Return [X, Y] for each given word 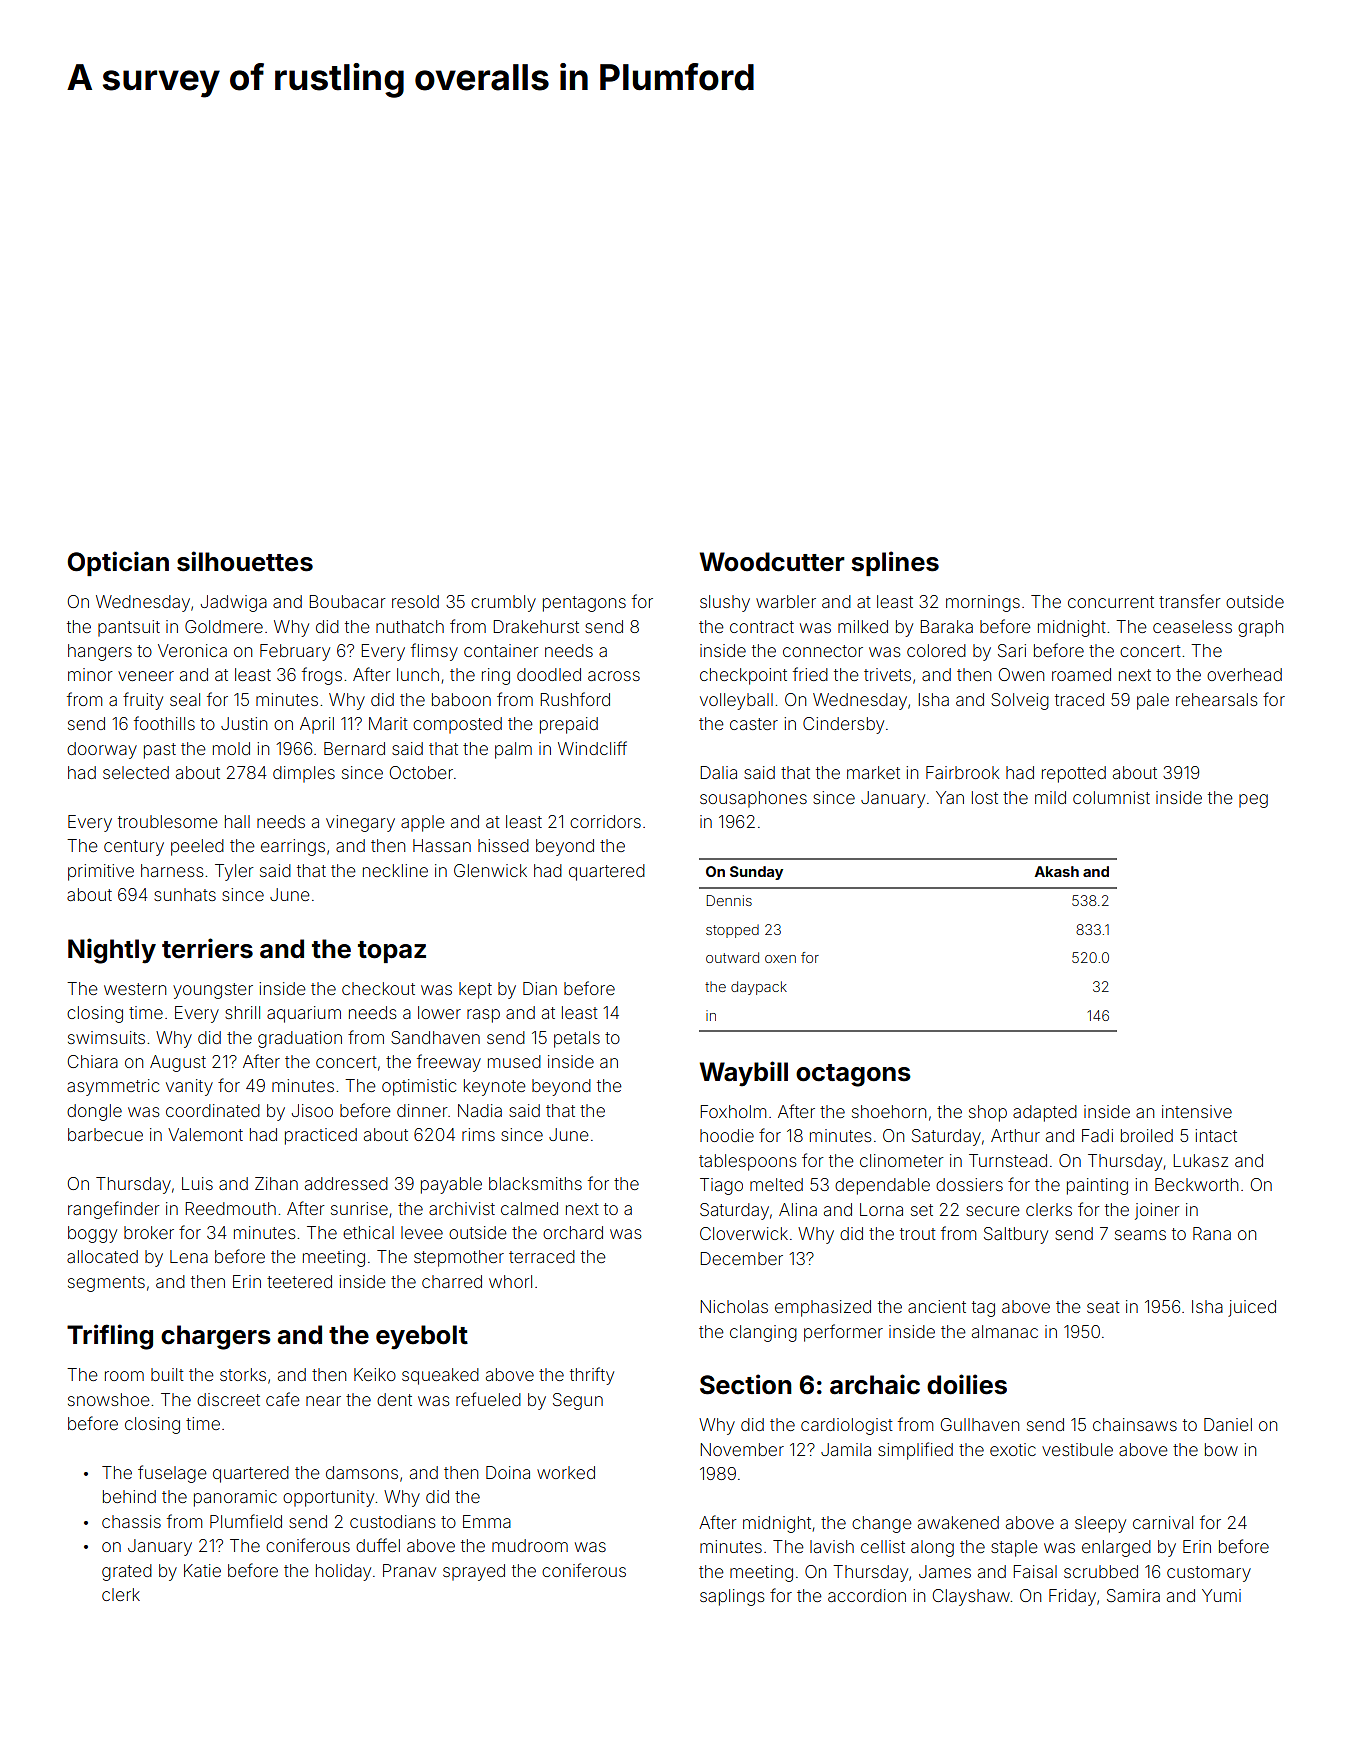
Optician [118, 563]
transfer [1190, 601]
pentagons [584, 604]
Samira [1133, 1595]
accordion [867, 1595]
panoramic [235, 1498]
